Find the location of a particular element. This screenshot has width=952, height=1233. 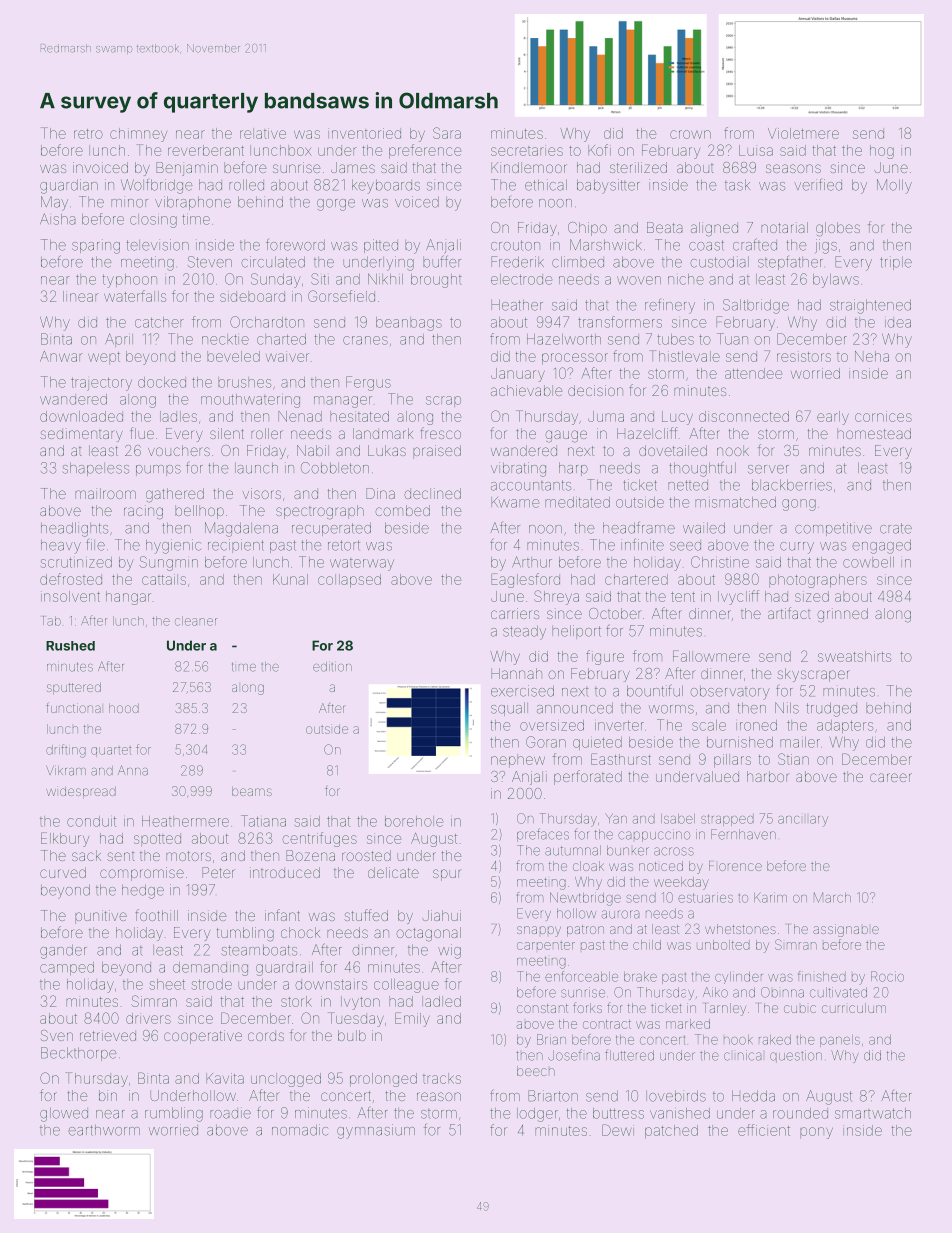

harbor is located at coordinates (768, 776).
